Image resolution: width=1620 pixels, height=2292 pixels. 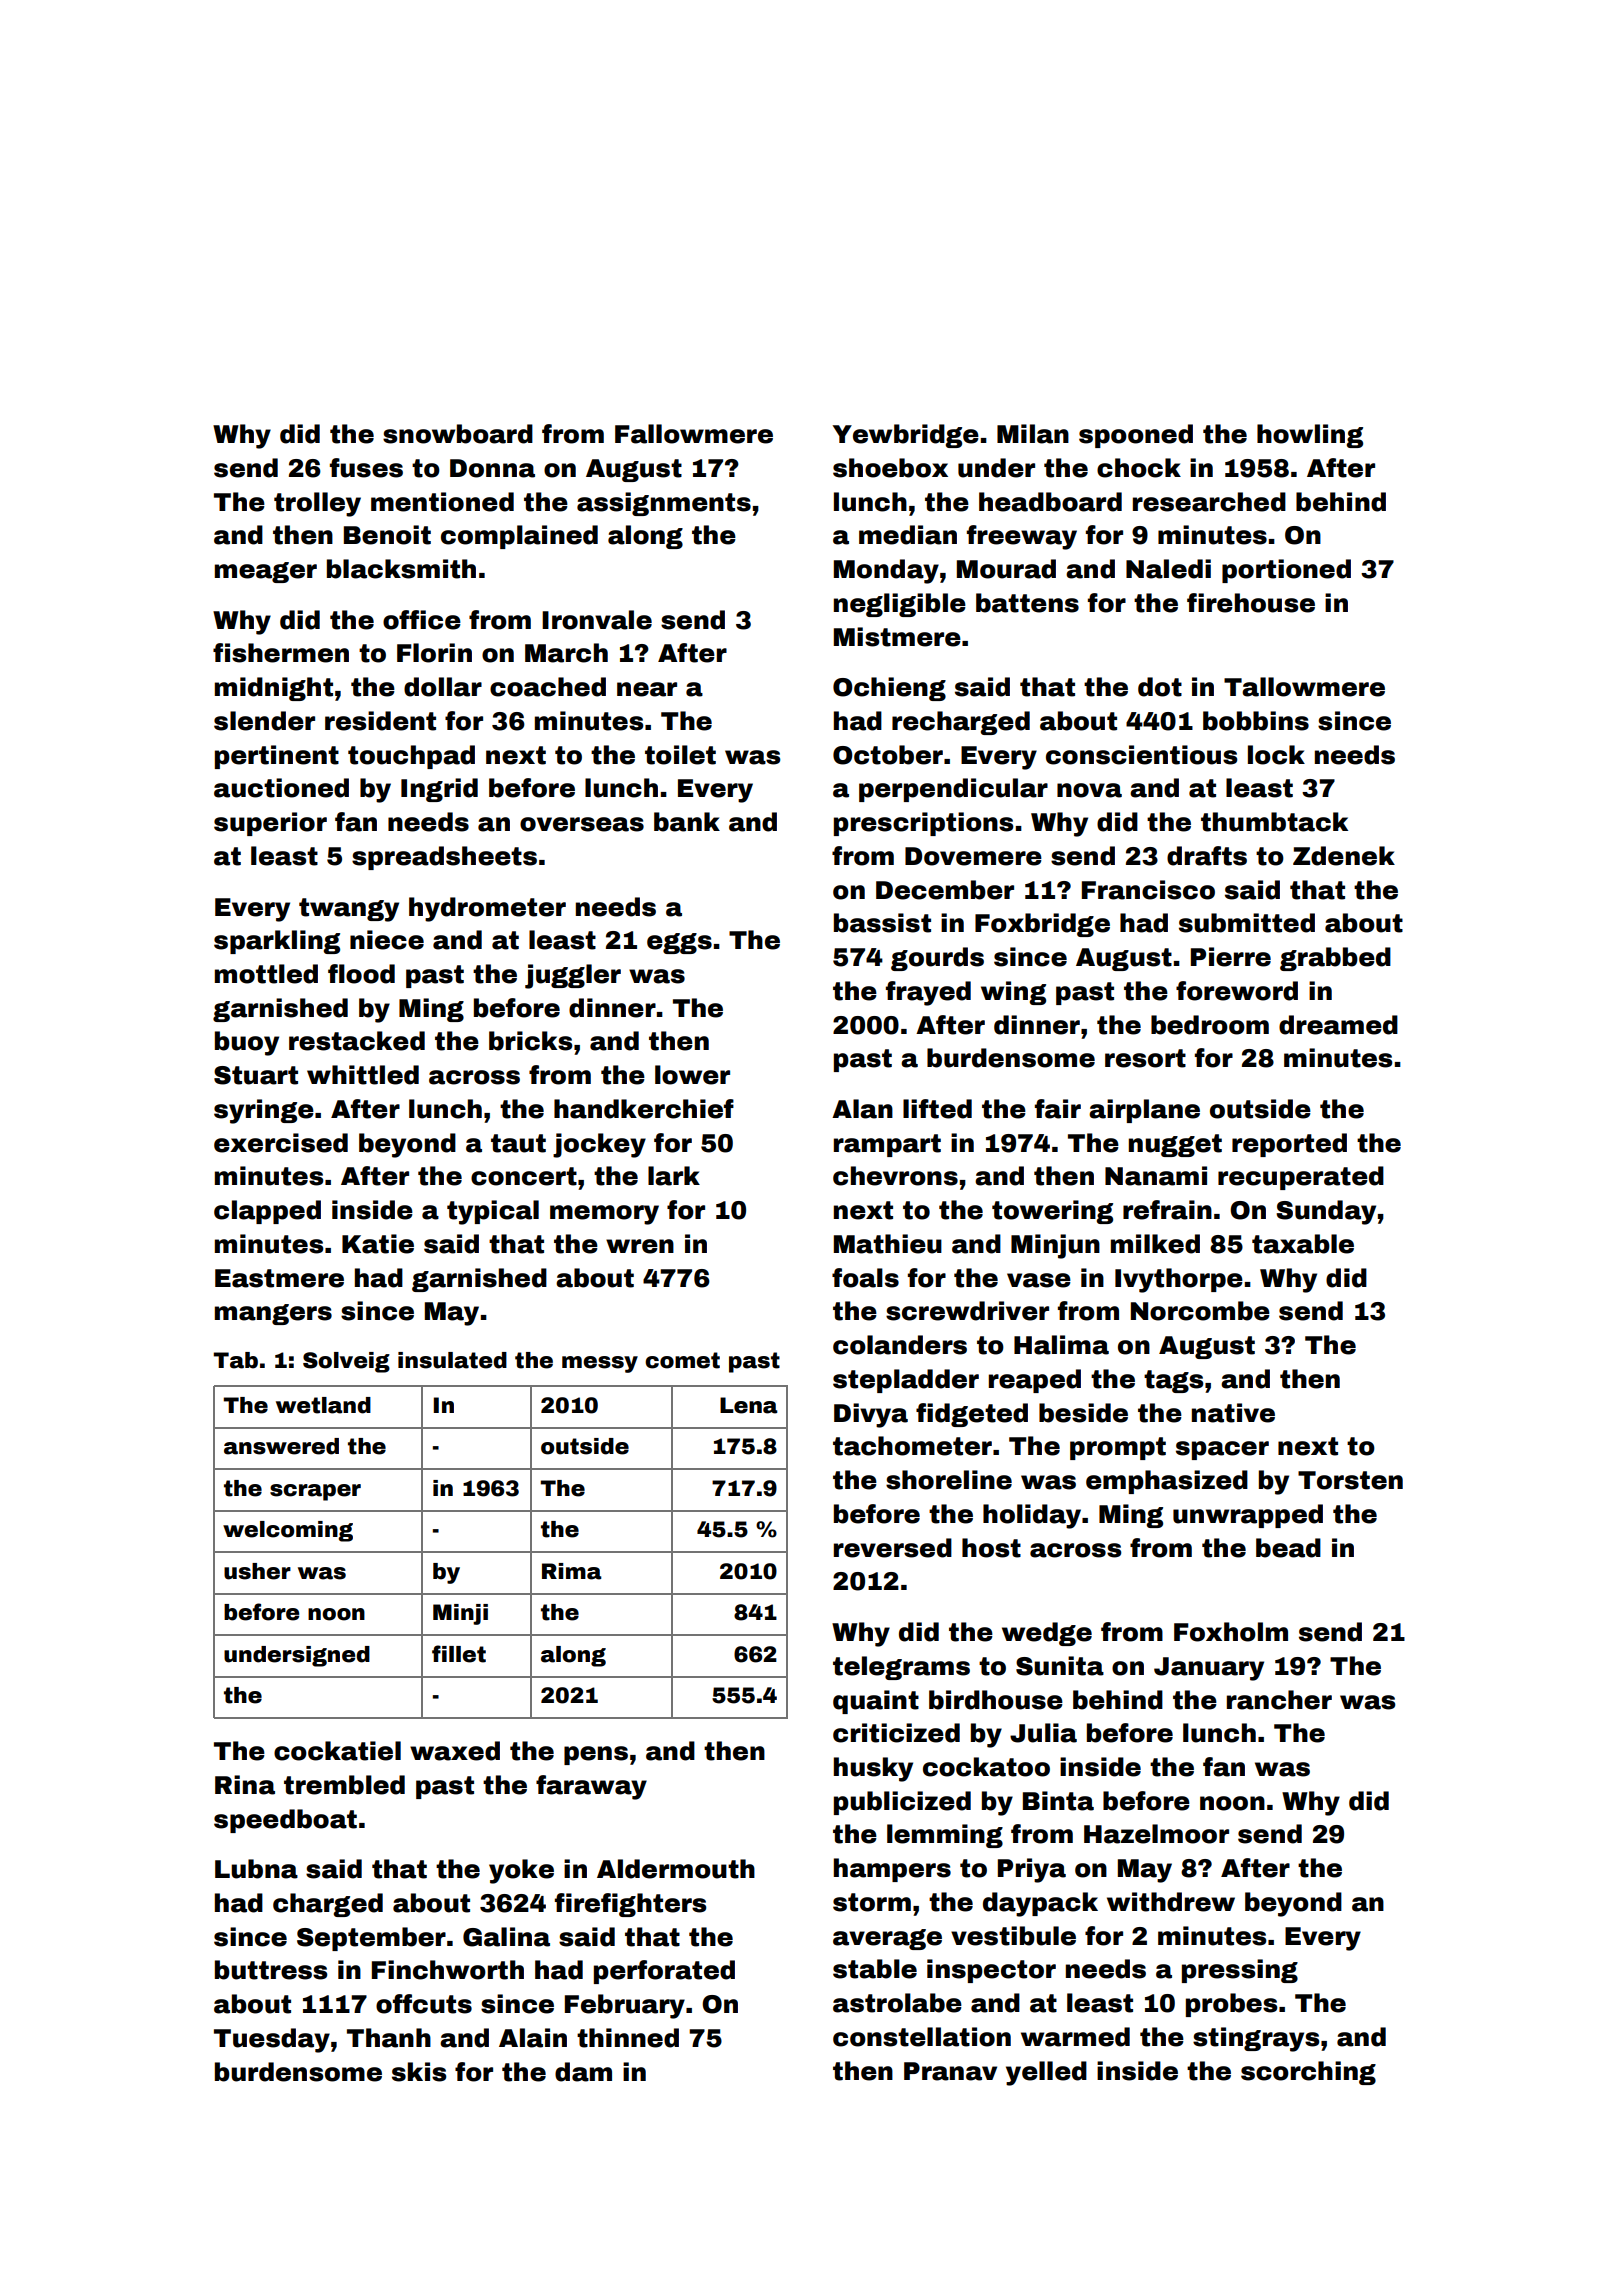 What do you see at coordinates (1207, 856) in the screenshot?
I see `drafts` at bounding box center [1207, 856].
